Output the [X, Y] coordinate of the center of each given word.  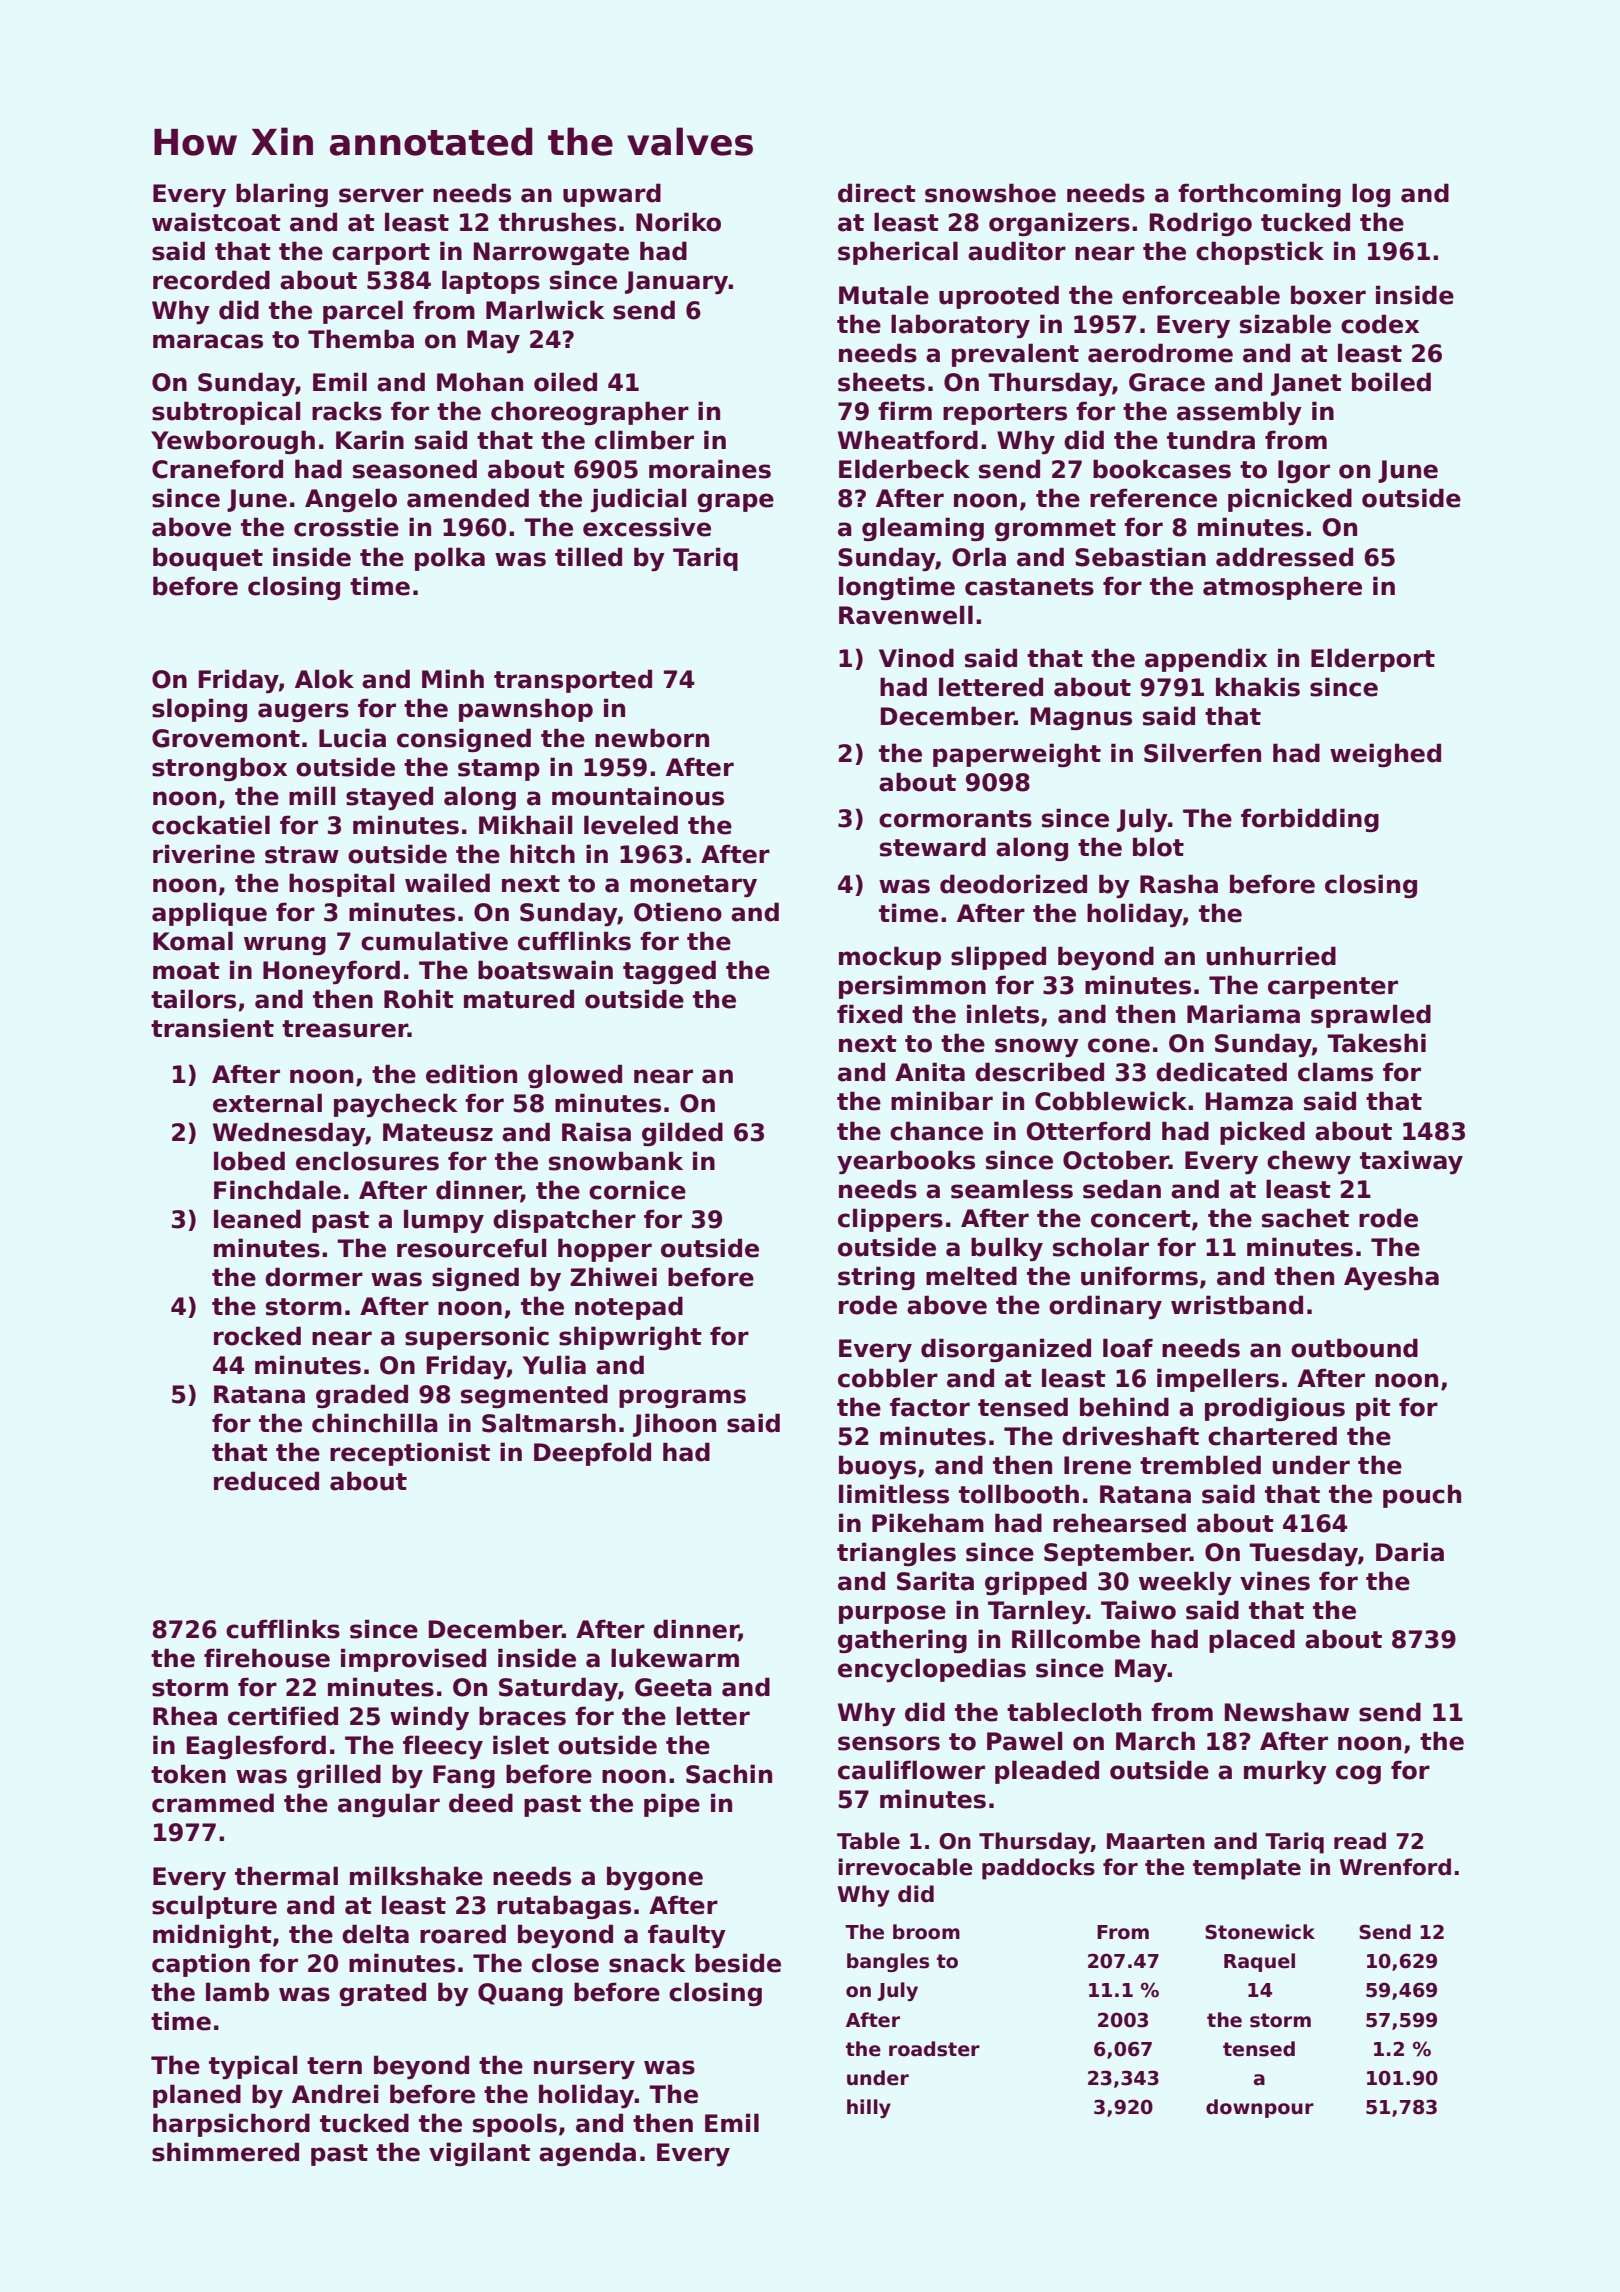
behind [1124, 1407]
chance [936, 1131]
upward [612, 195]
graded [362, 1396]
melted [971, 1276]
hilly [869, 2108]
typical [253, 2067]
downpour [1260, 2108]
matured [519, 999]
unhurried [1271, 956]
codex [1380, 324]
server [381, 195]
